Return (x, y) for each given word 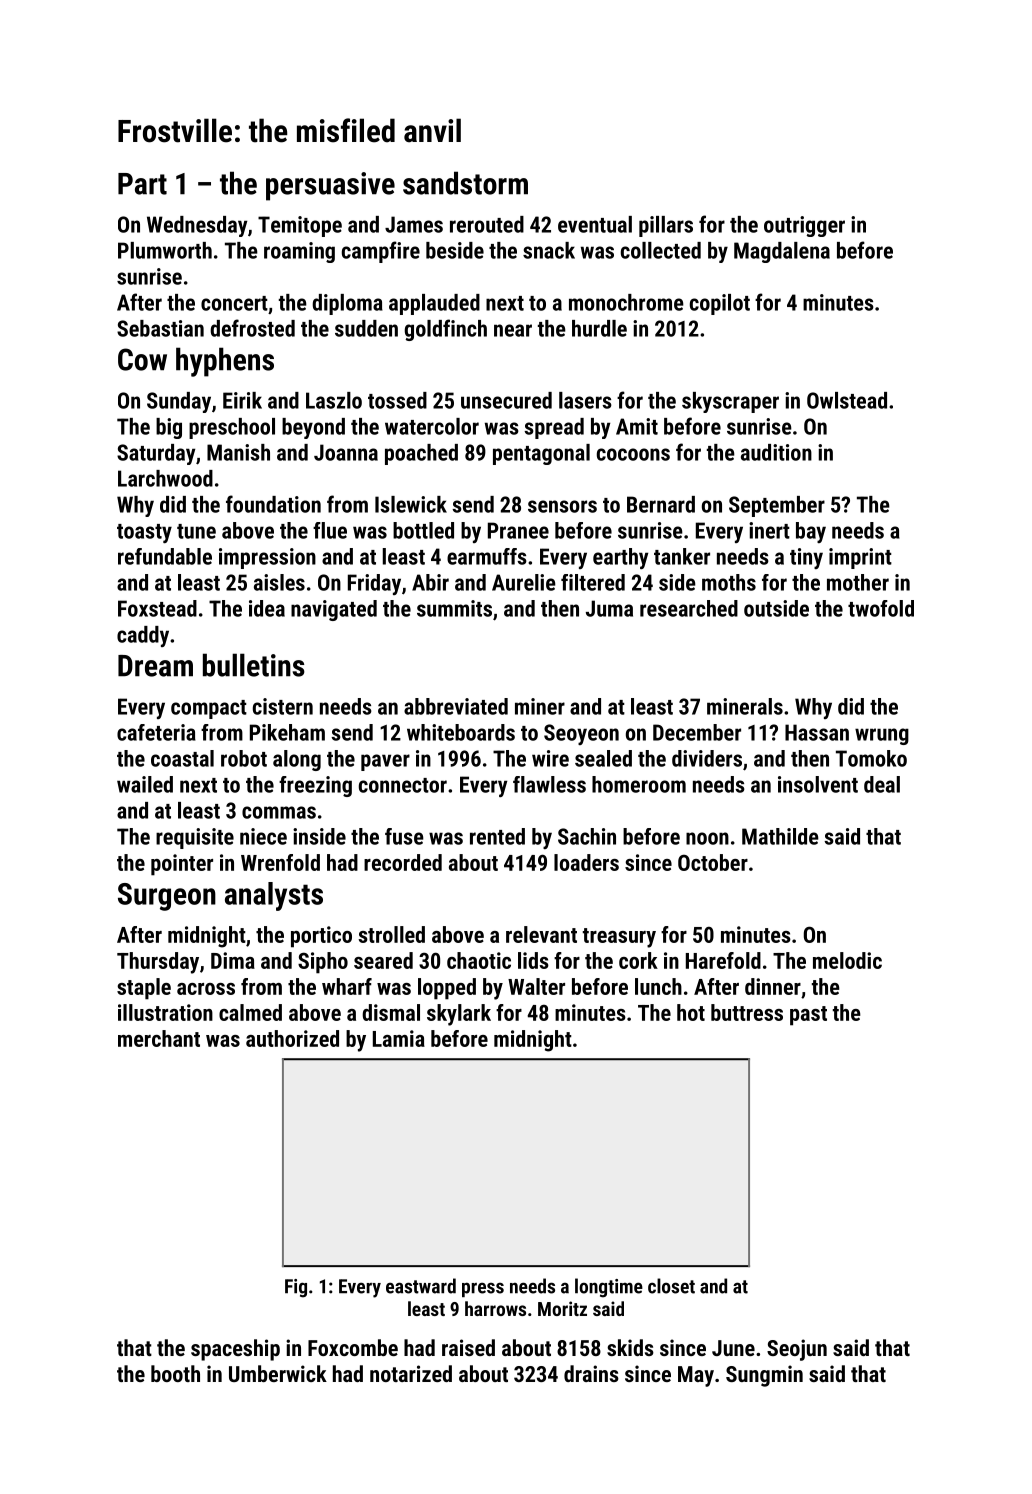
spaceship (235, 1350)
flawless (549, 784)
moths (729, 582)
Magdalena (782, 252)
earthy (620, 558)
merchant (159, 1038)
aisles (279, 582)
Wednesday (197, 226)
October (713, 862)
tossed (397, 400)
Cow (142, 359)
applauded (434, 304)
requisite (195, 838)
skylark (459, 1015)
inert (769, 530)
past (808, 1016)
